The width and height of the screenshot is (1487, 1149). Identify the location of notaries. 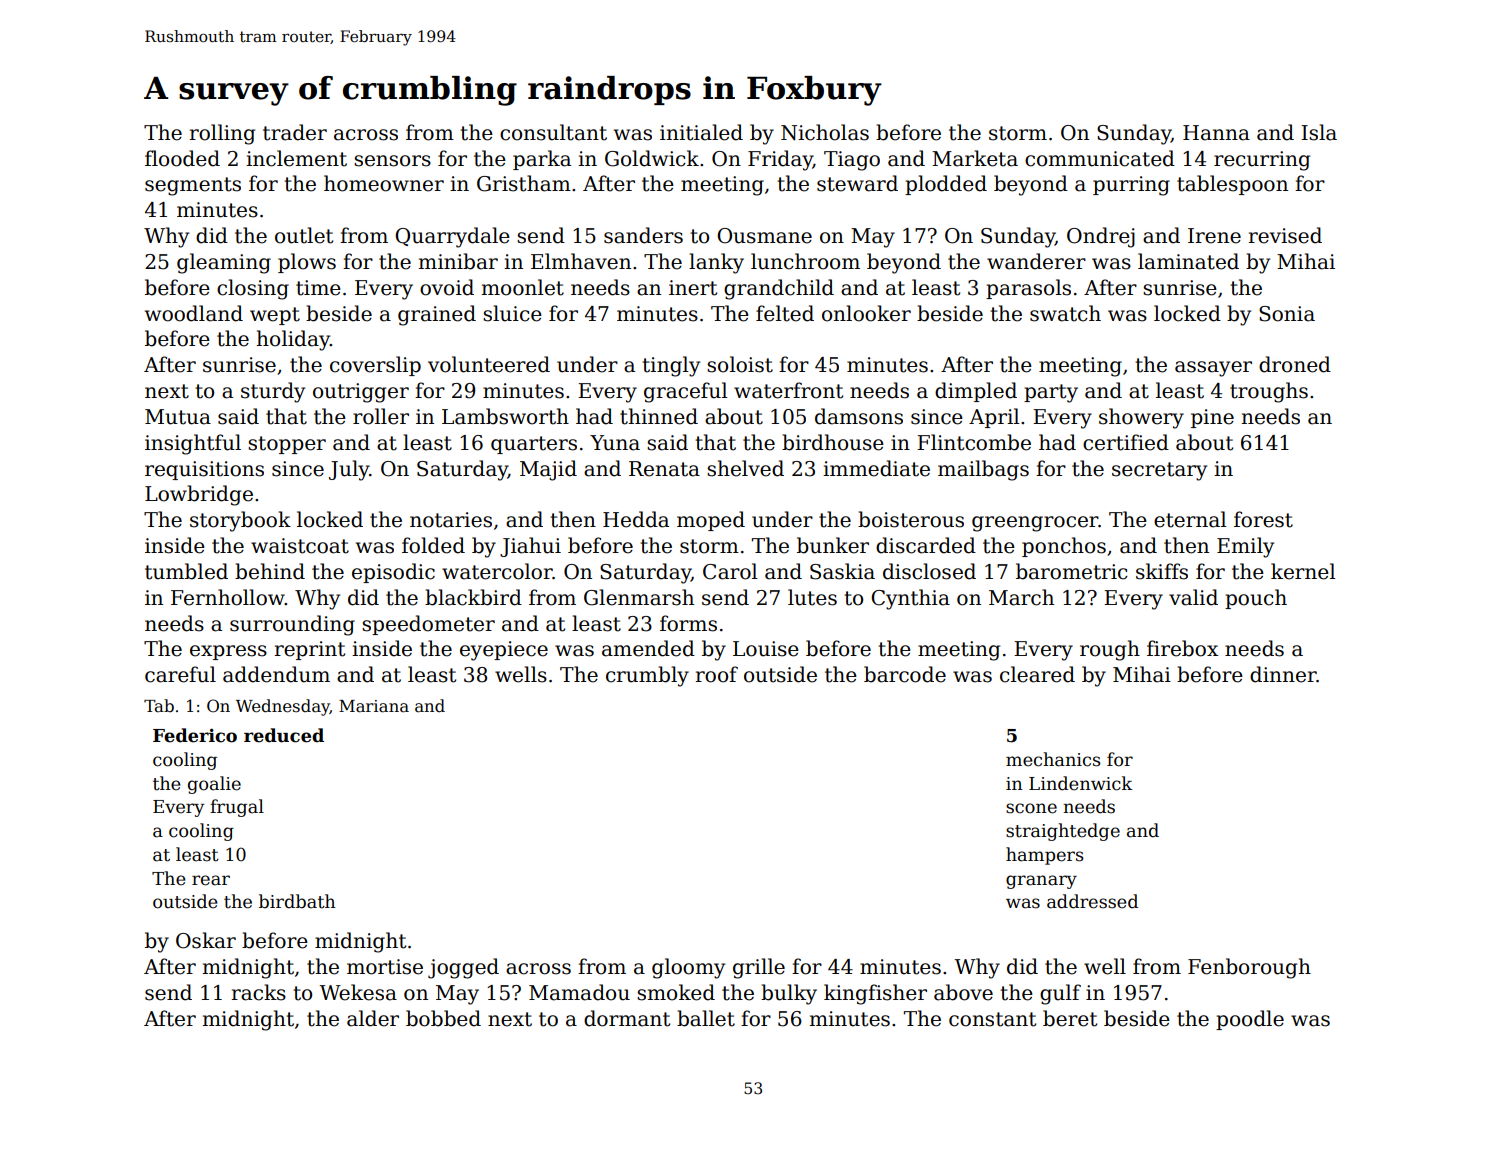
(451, 520).
